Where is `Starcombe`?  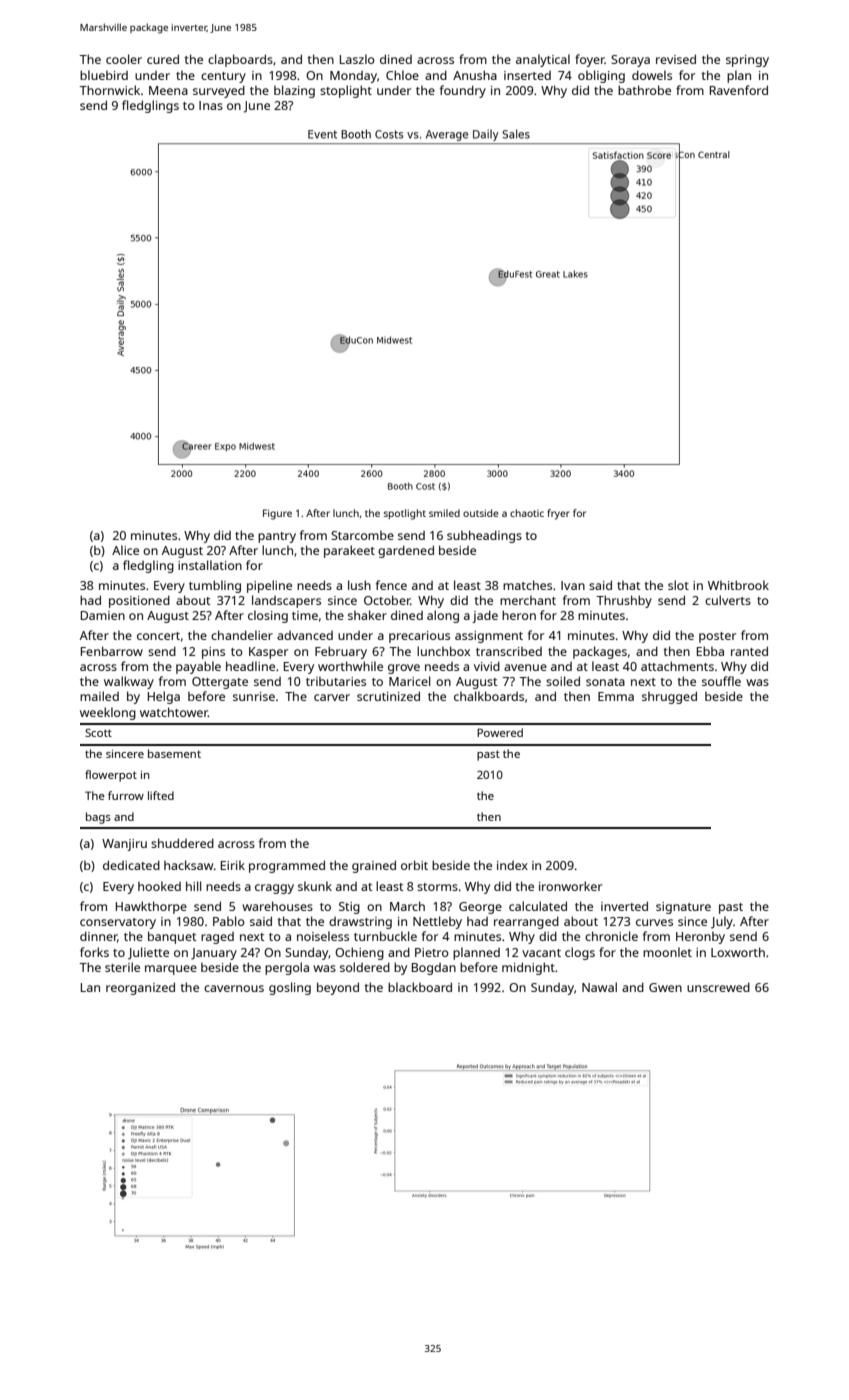
Starcombe is located at coordinates (362, 535).
